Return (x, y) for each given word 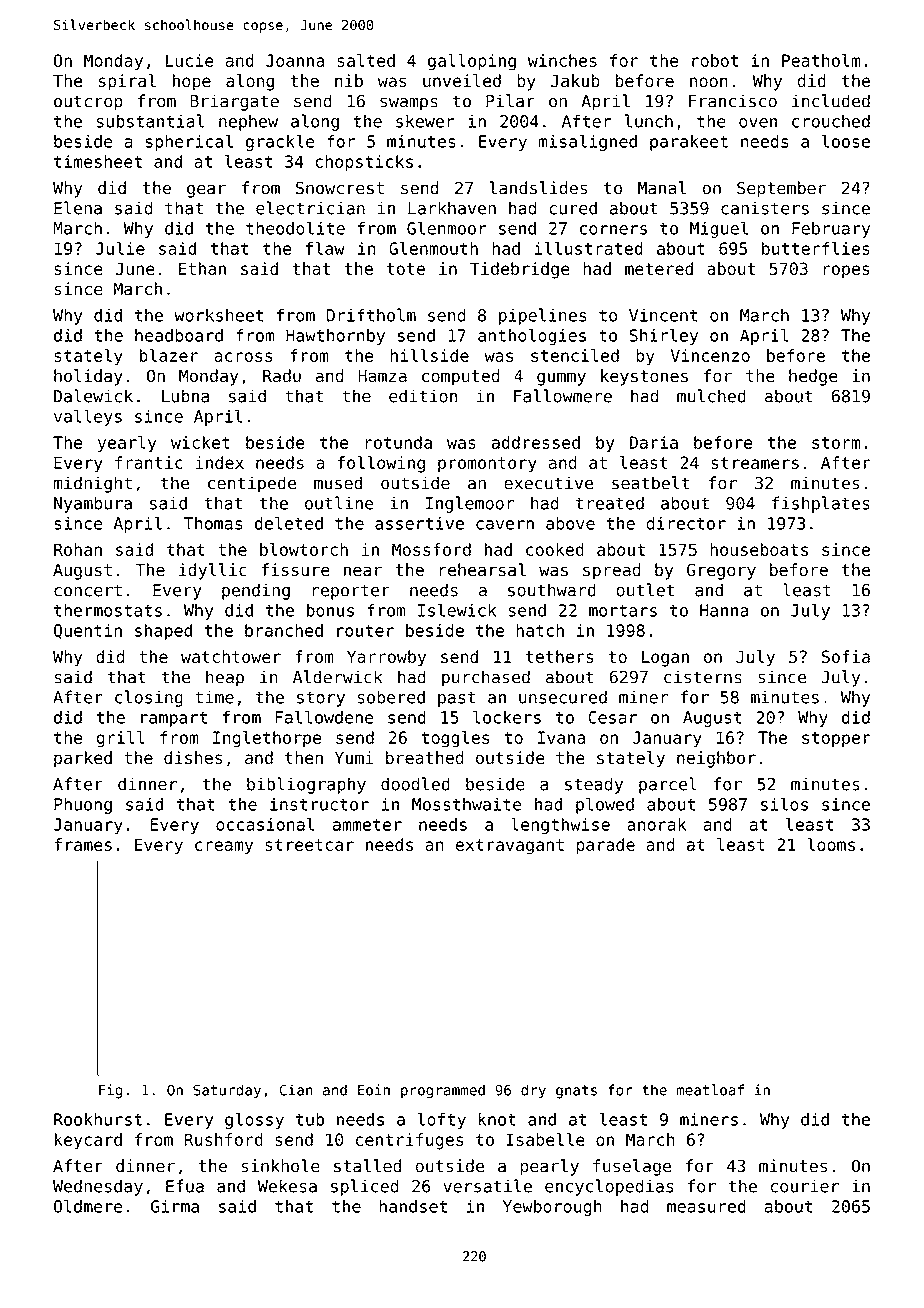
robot (715, 60)
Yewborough (552, 1207)
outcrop (88, 103)
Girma (175, 1206)
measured (706, 1206)
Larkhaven (452, 208)
